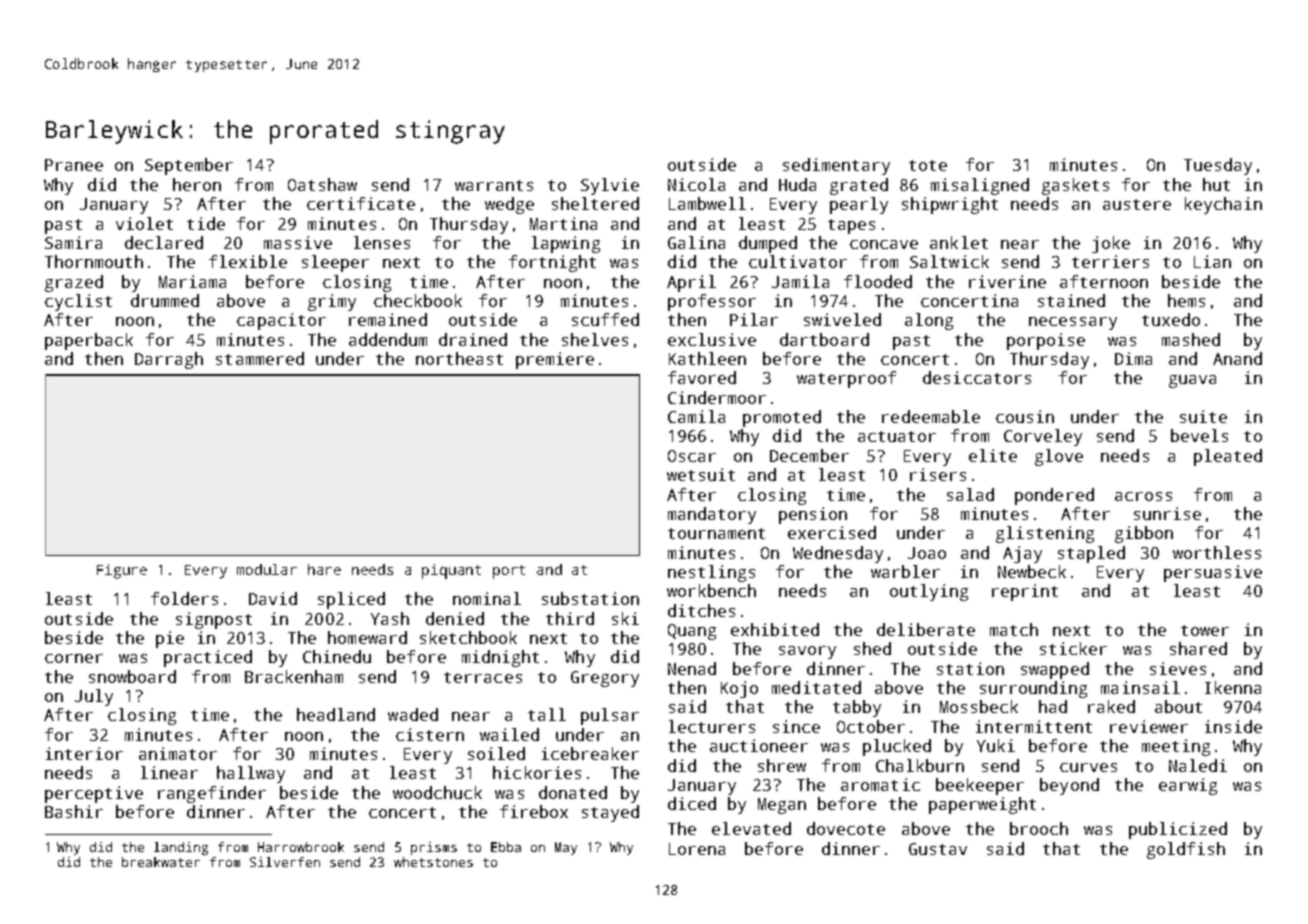  What do you see at coordinates (768, 244) in the image?
I see `dumped` at bounding box center [768, 244].
